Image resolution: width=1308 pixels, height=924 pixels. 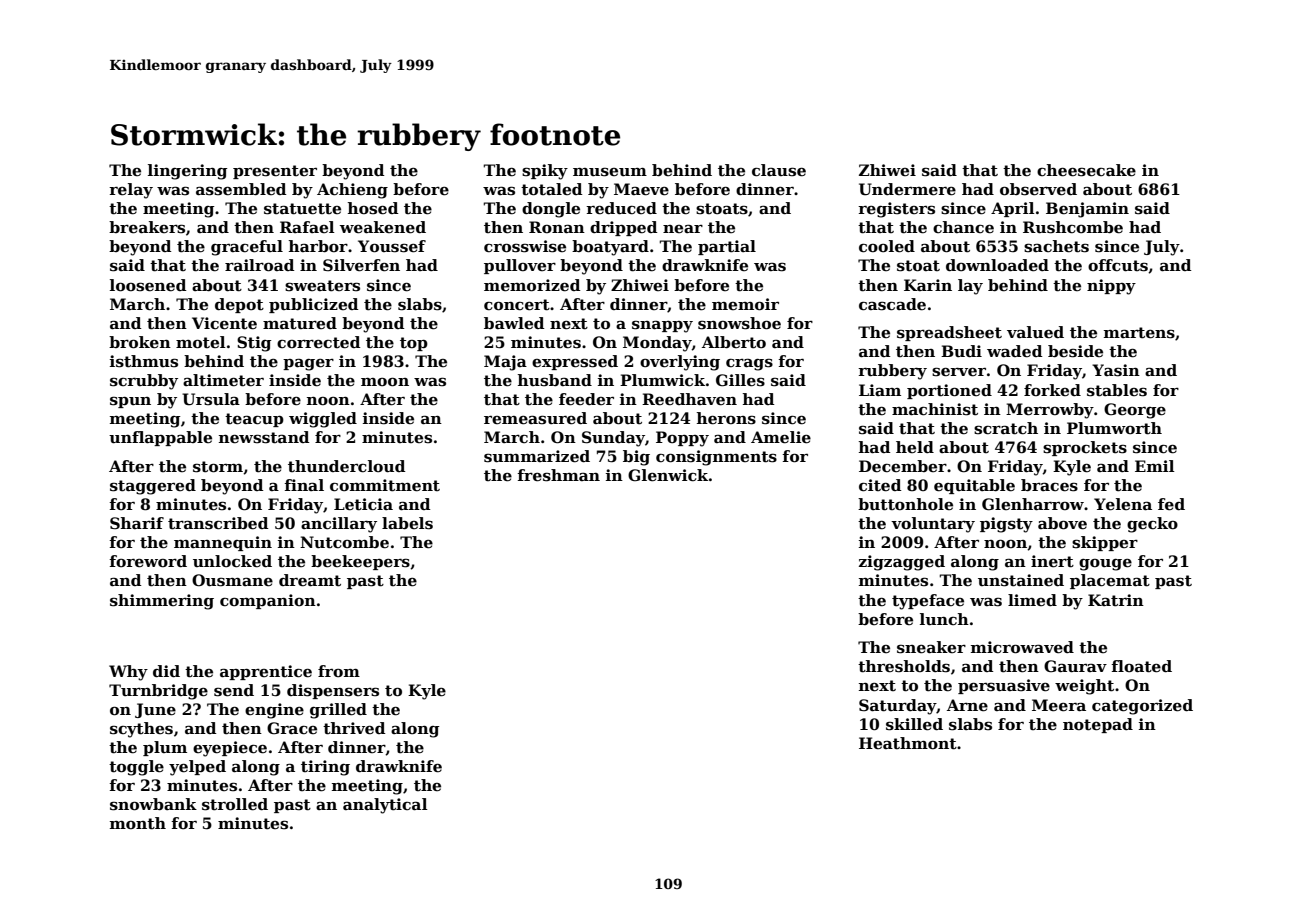 What do you see at coordinates (974, 486) in the document?
I see `equitable` at bounding box center [974, 486].
